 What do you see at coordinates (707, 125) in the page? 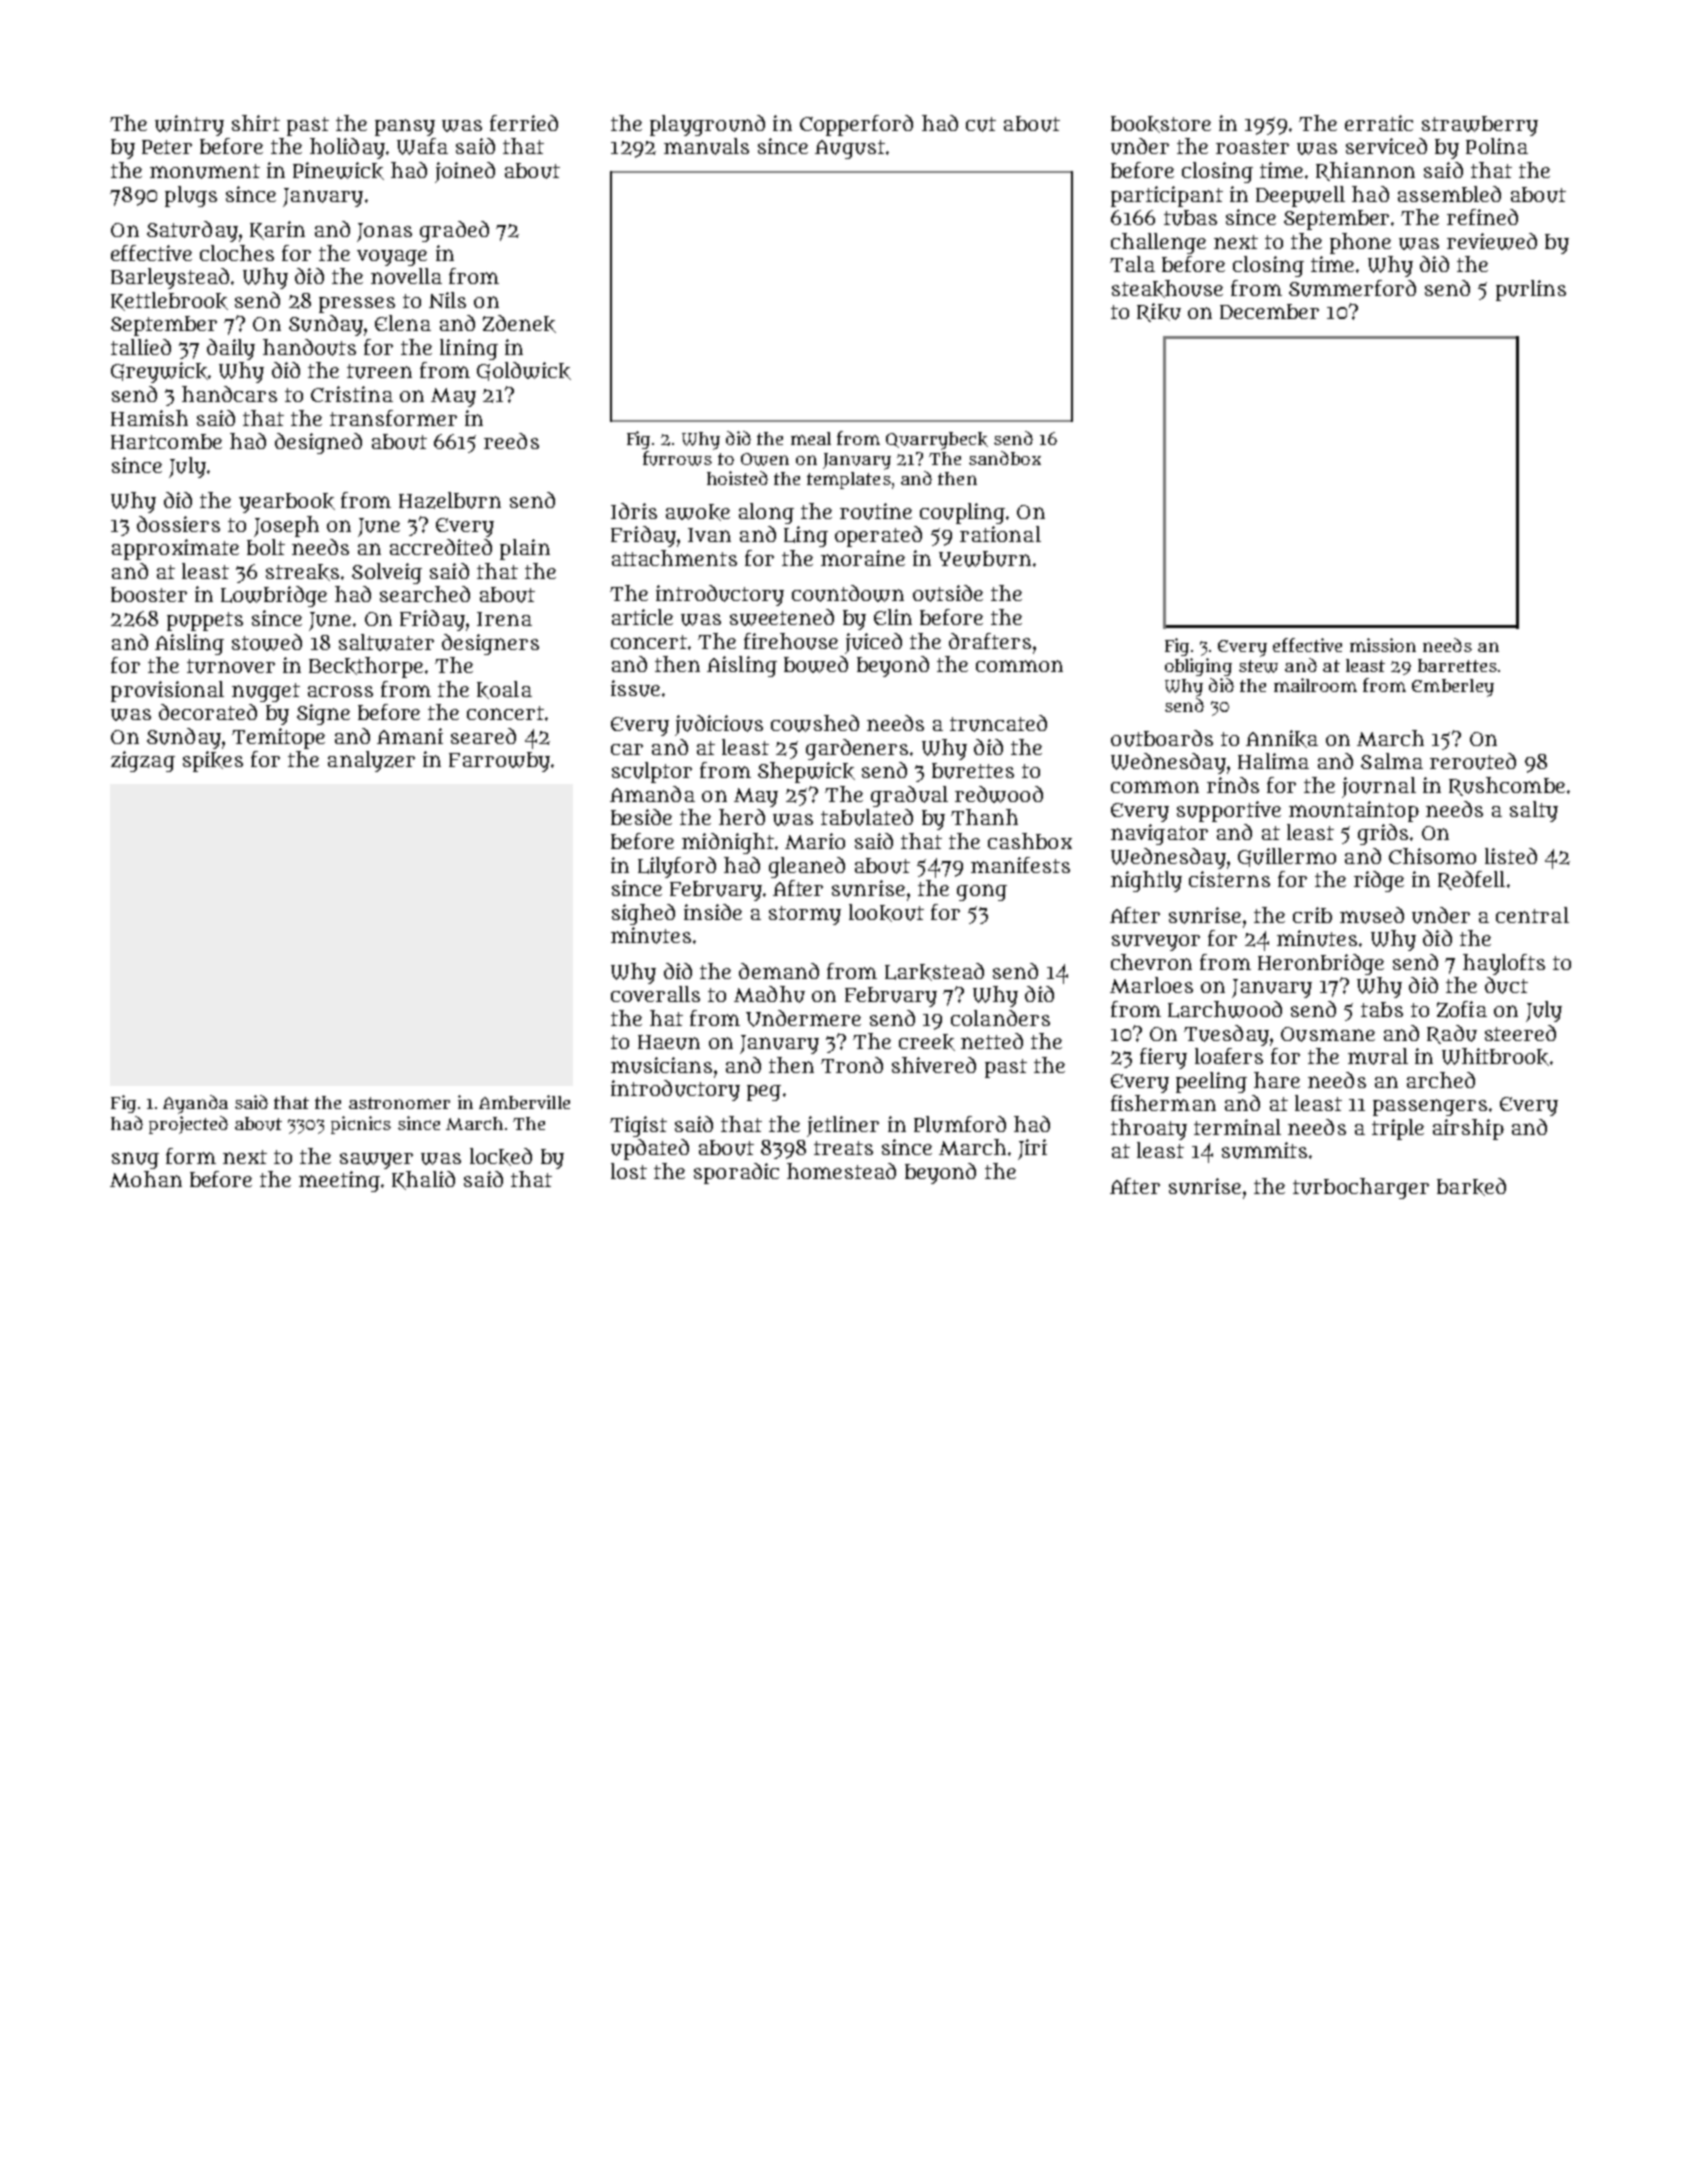
I see `playground` at bounding box center [707, 125].
